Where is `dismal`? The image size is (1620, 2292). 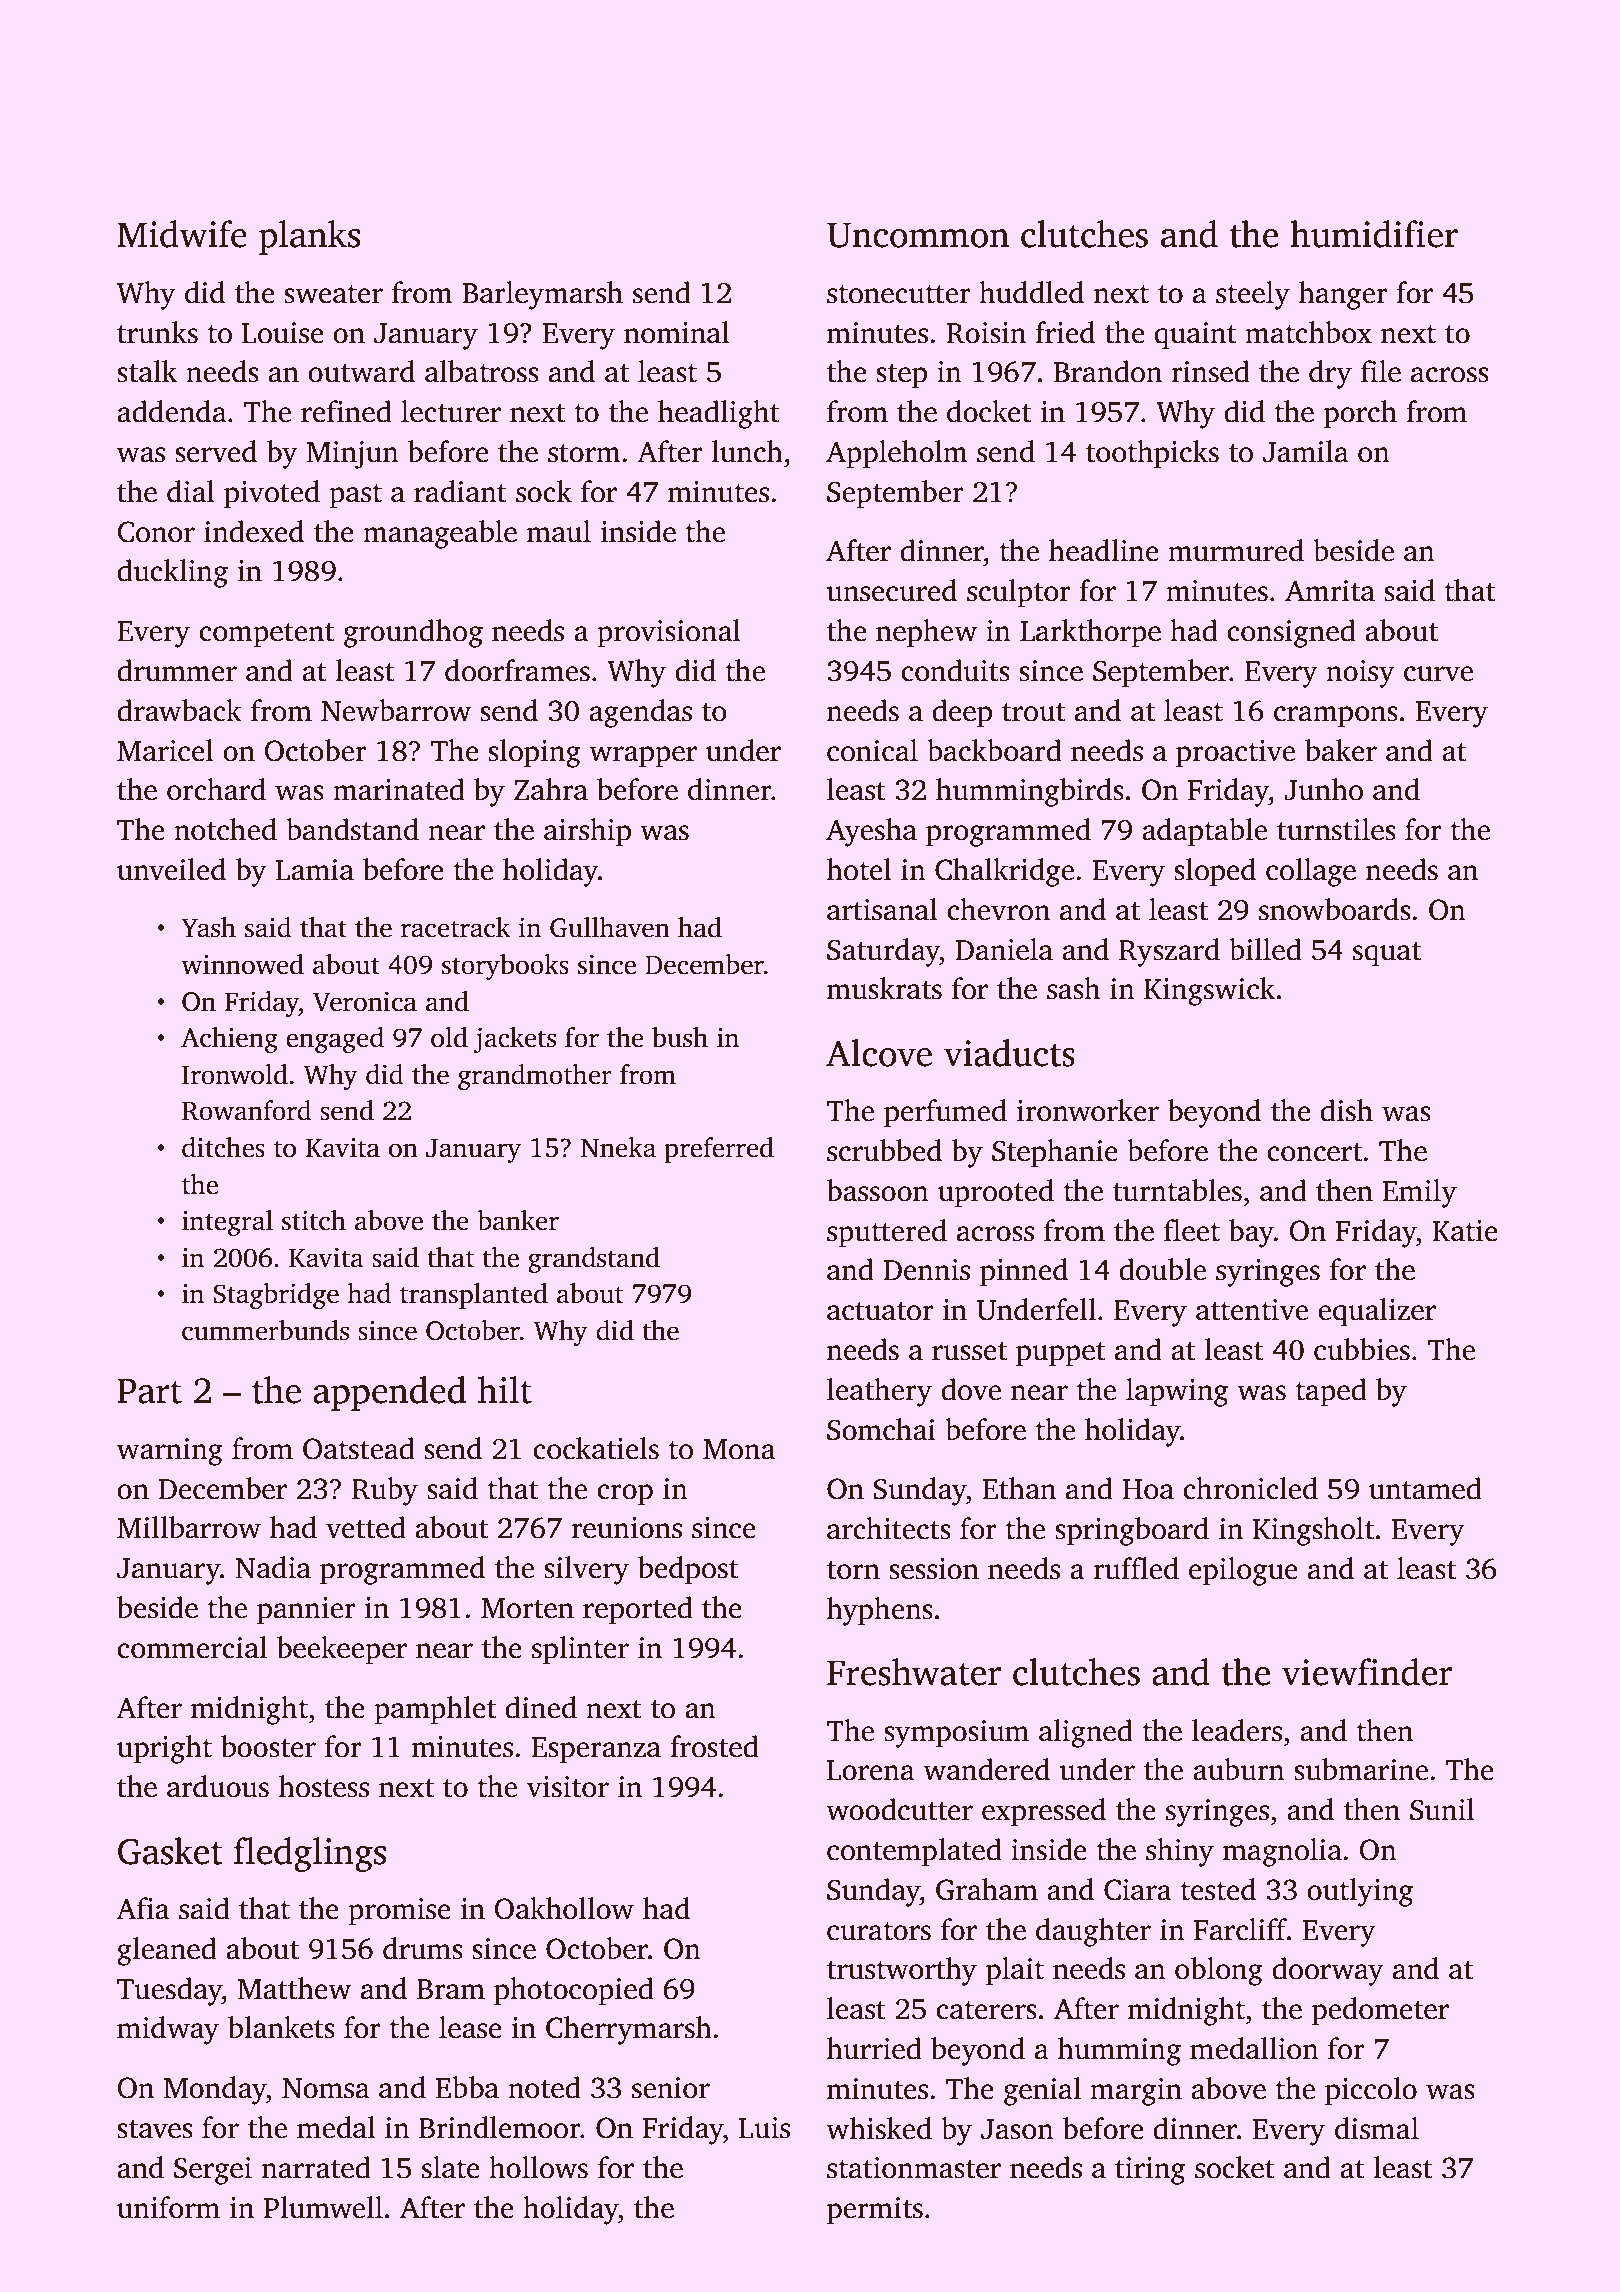 dismal is located at coordinates (1377, 2128).
